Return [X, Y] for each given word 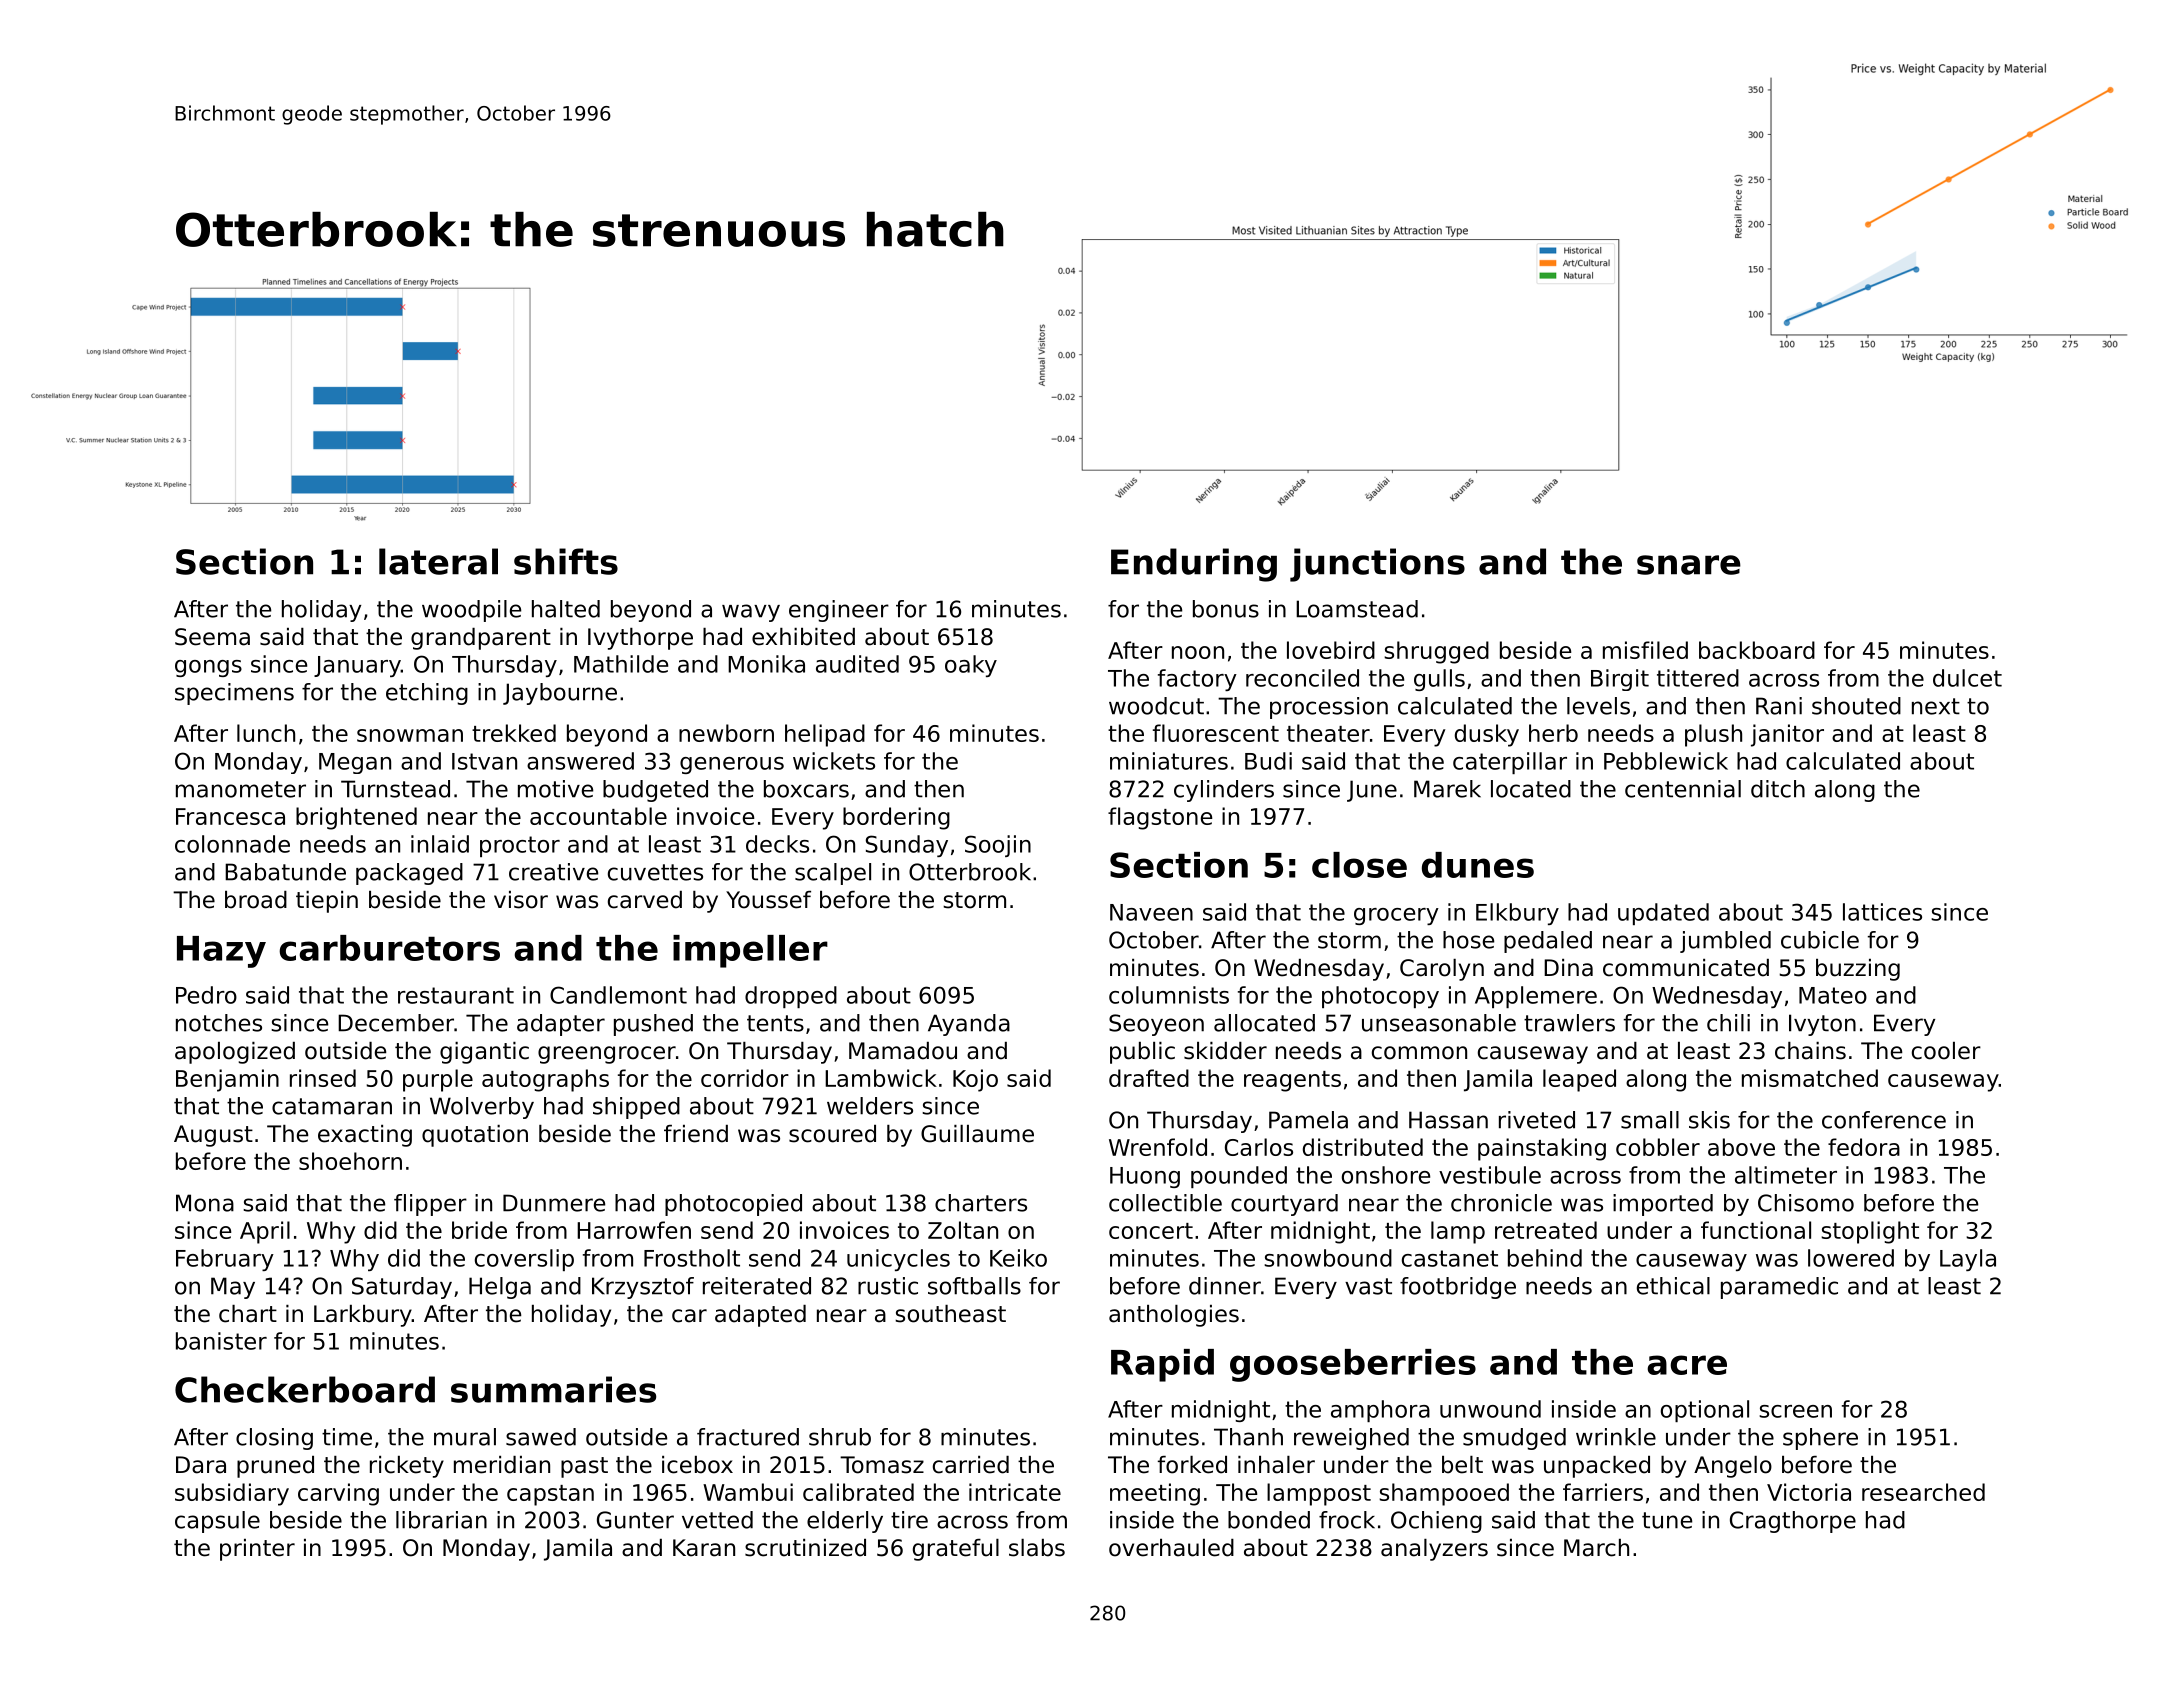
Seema [212, 637]
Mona [205, 1203]
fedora [1864, 1147]
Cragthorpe [1793, 1522]
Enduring [1194, 565]
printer [257, 1550]
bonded [1269, 1520]
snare [1689, 565]
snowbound [1328, 1258]
